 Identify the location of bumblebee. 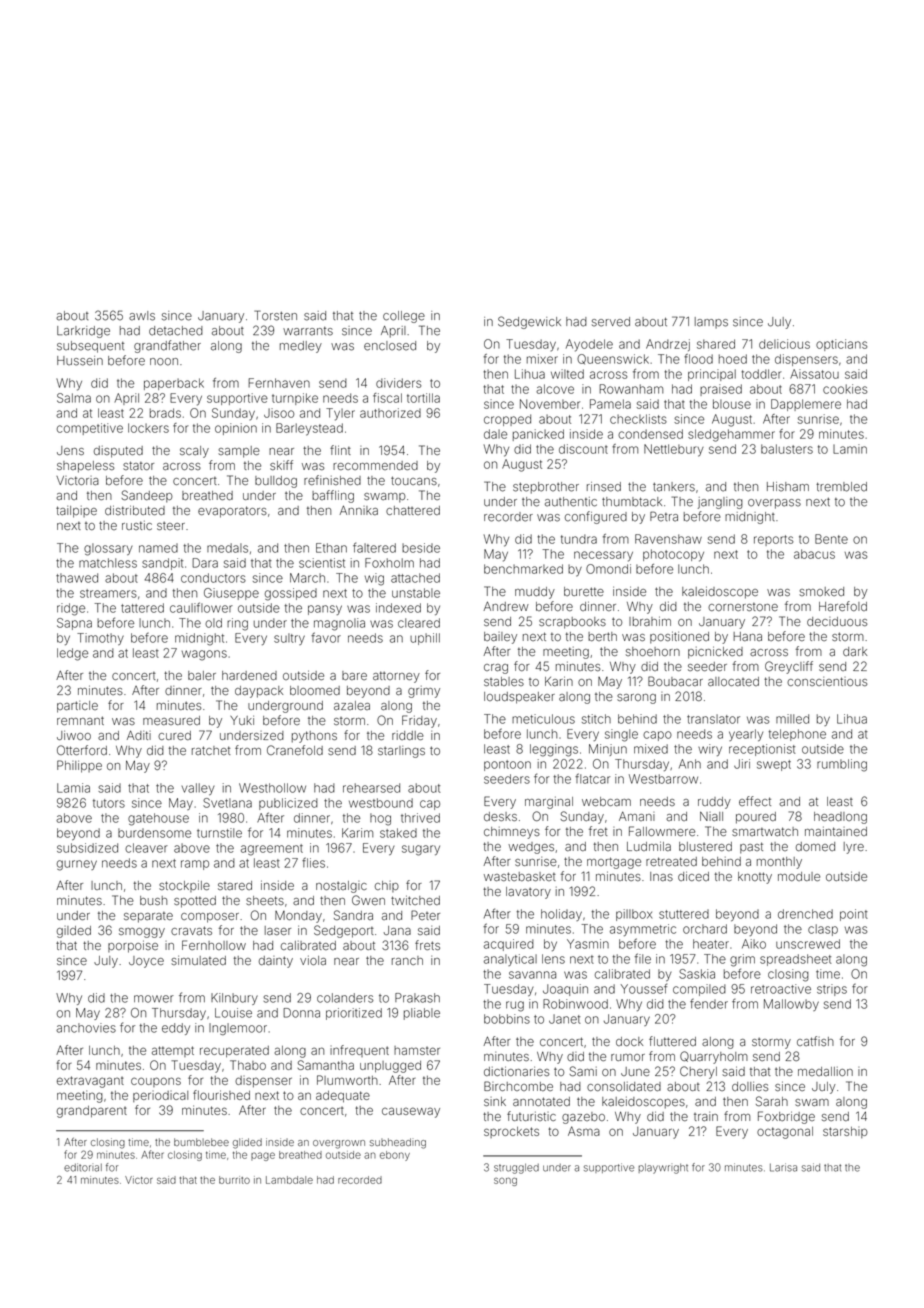
(201, 1142).
